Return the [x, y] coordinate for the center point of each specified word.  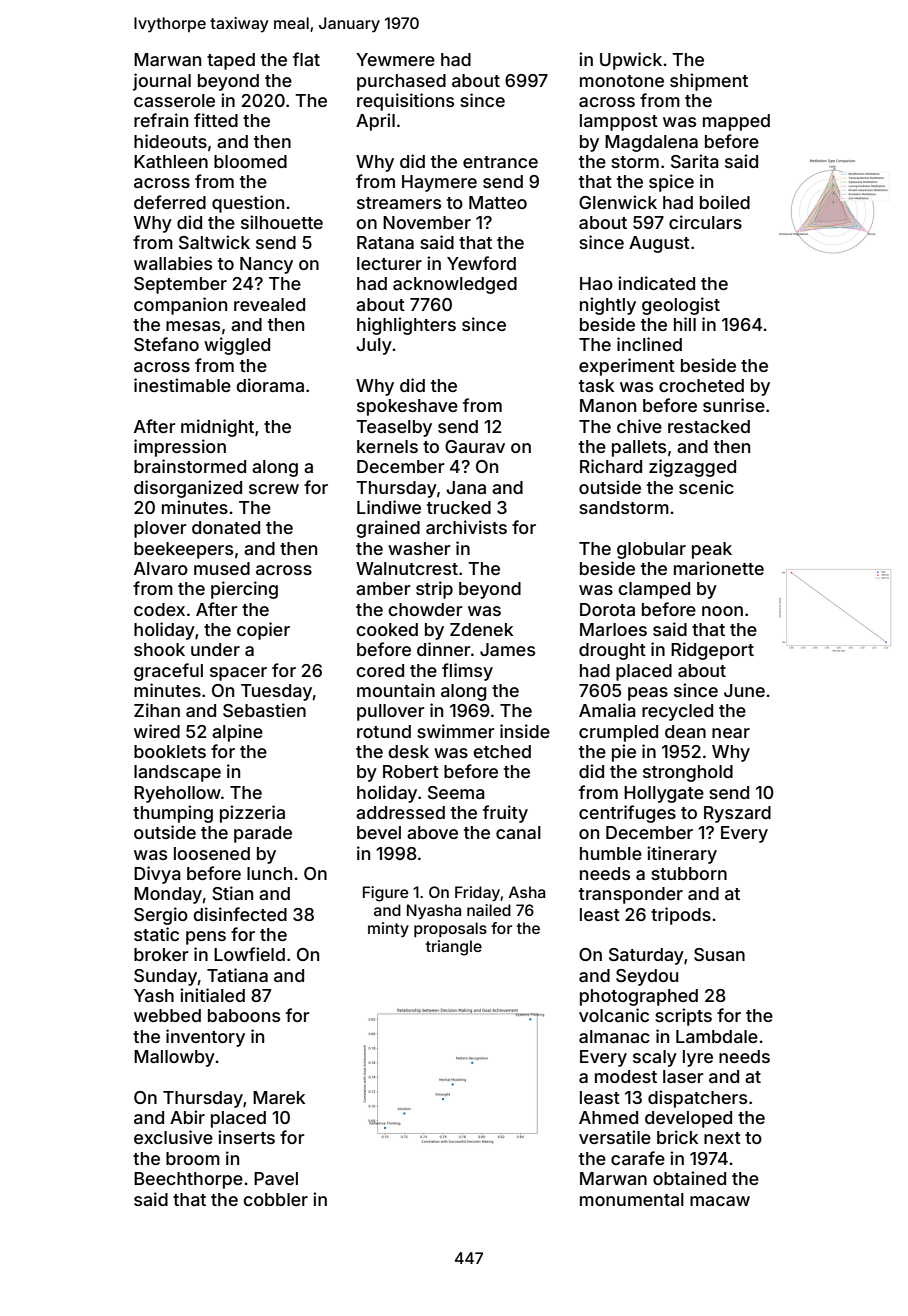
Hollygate [664, 794]
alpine [237, 733]
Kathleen [171, 161]
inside [525, 731]
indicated [656, 283]
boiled [725, 202]
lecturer [389, 263]
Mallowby [174, 1058]
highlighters [406, 326]
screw [274, 489]
